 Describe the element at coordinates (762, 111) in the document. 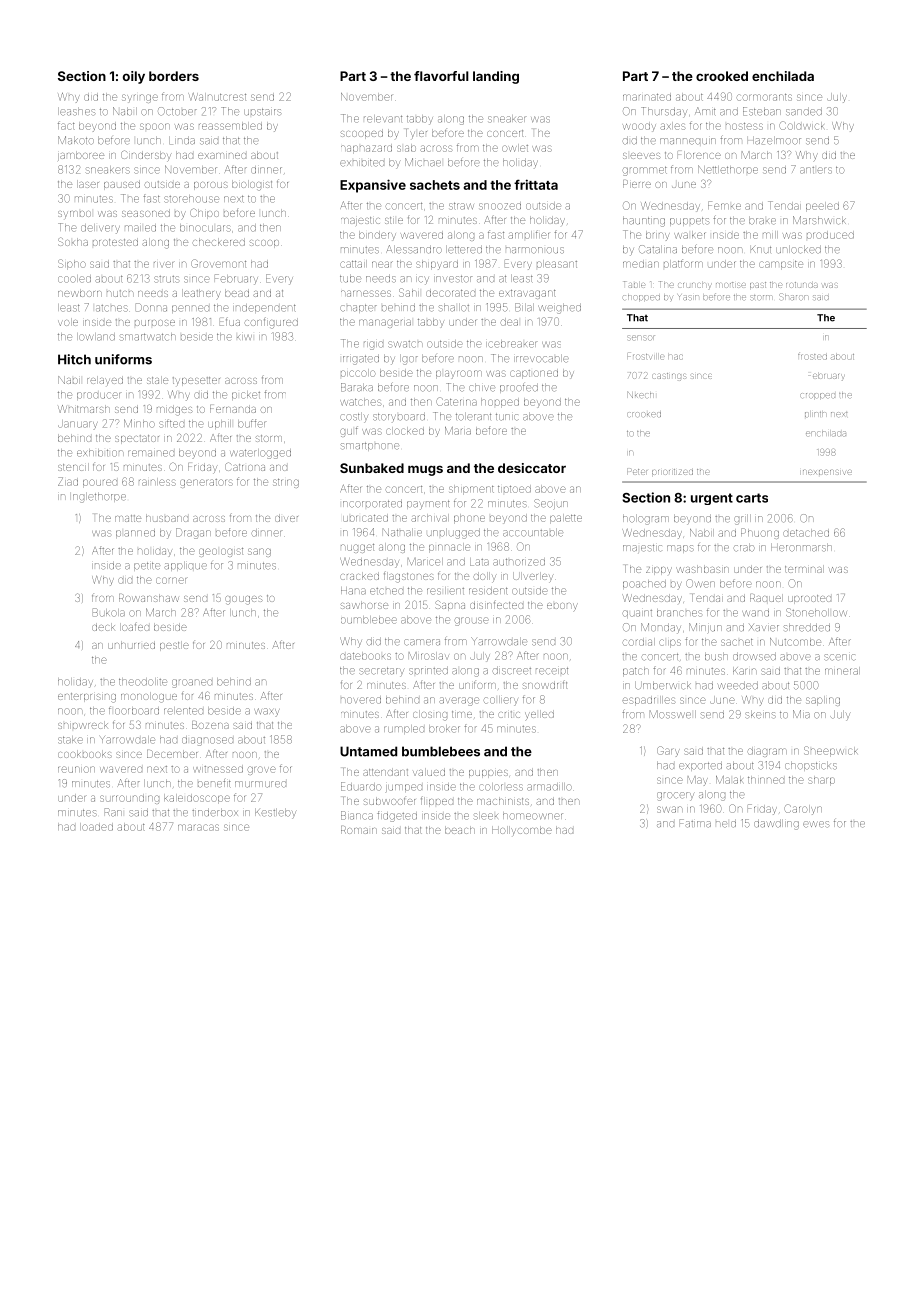

I see `Esteban` at that location.
